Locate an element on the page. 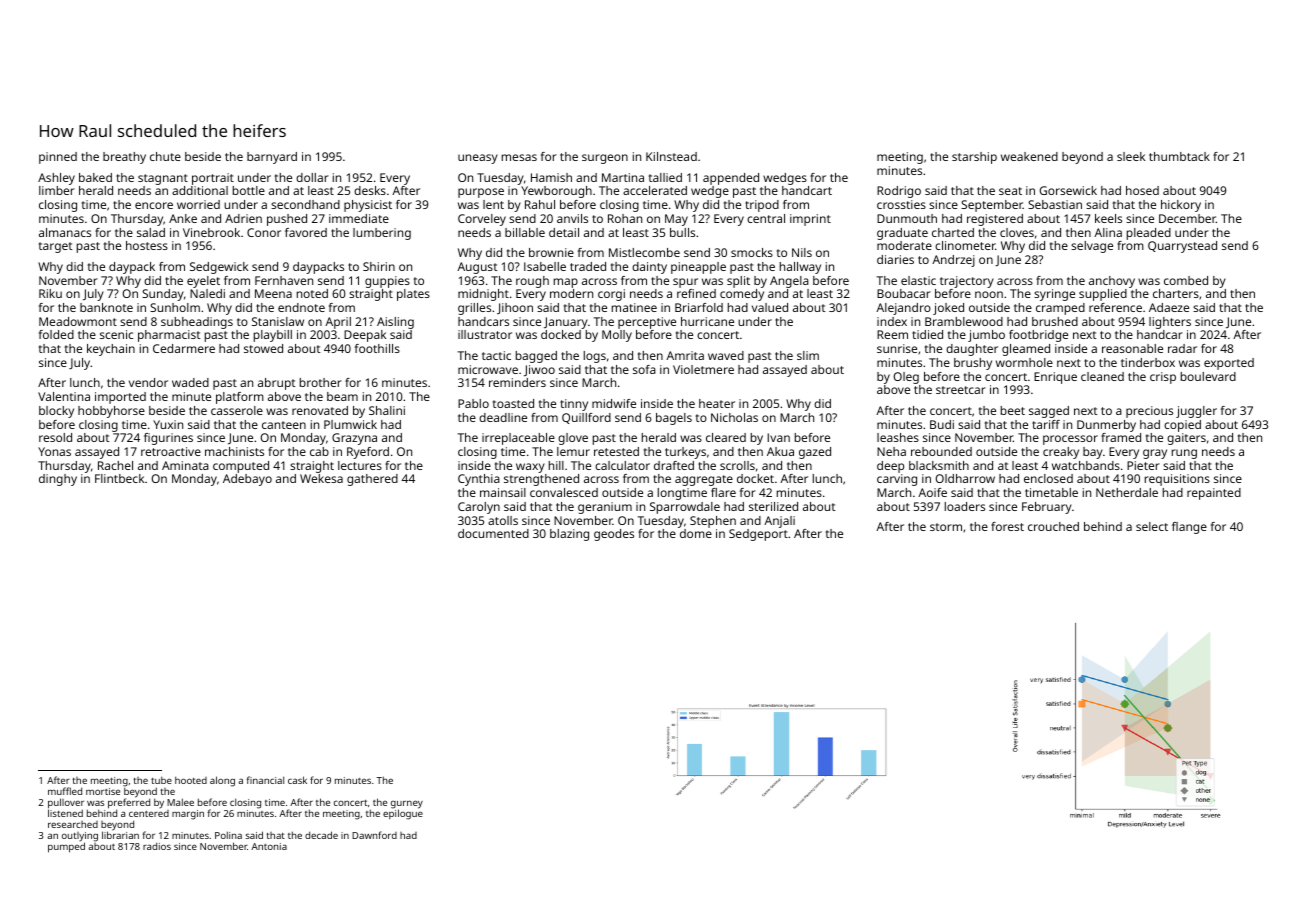  radios is located at coordinates (157, 846).
